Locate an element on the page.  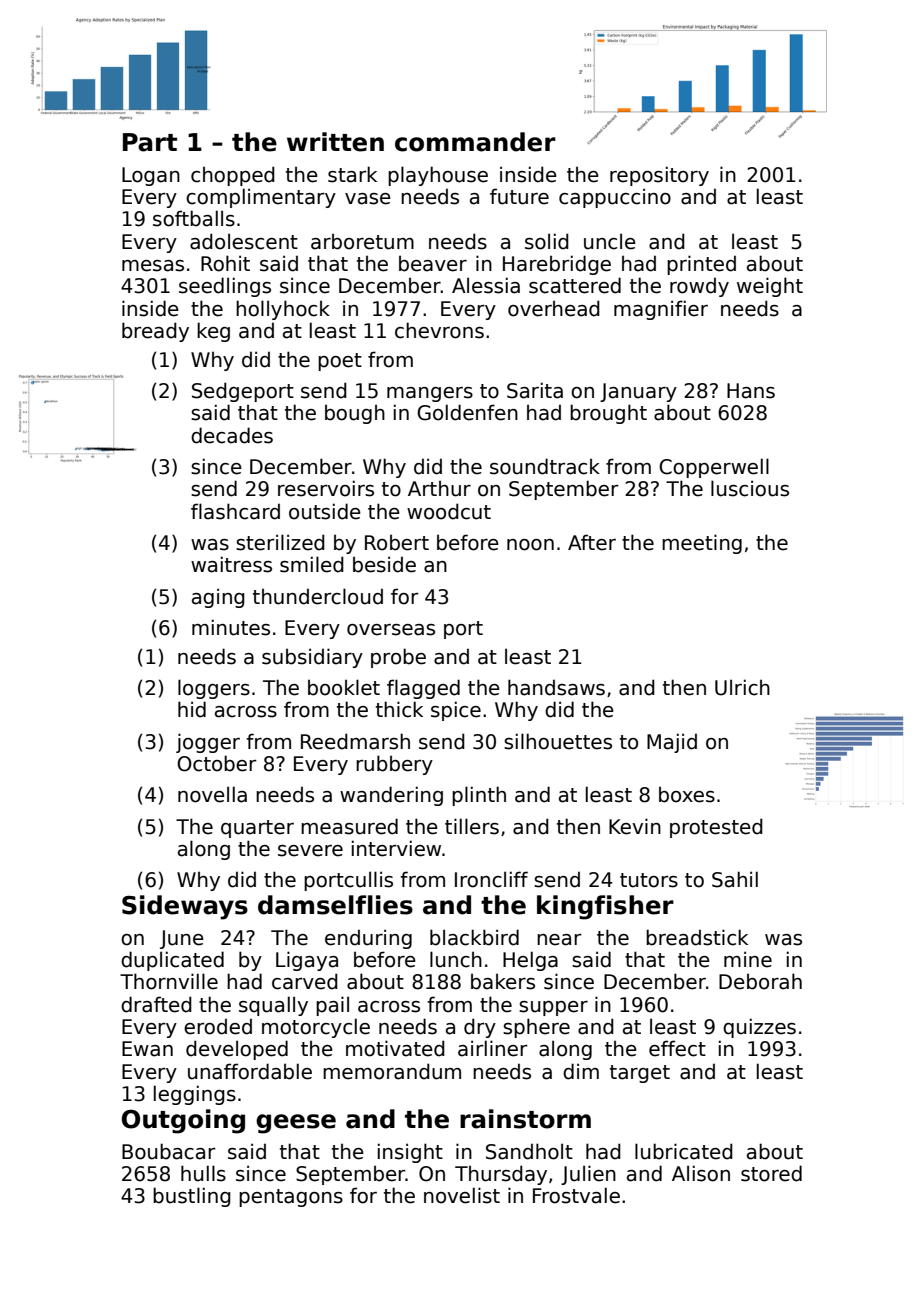
jogger is located at coordinates (208, 743).
